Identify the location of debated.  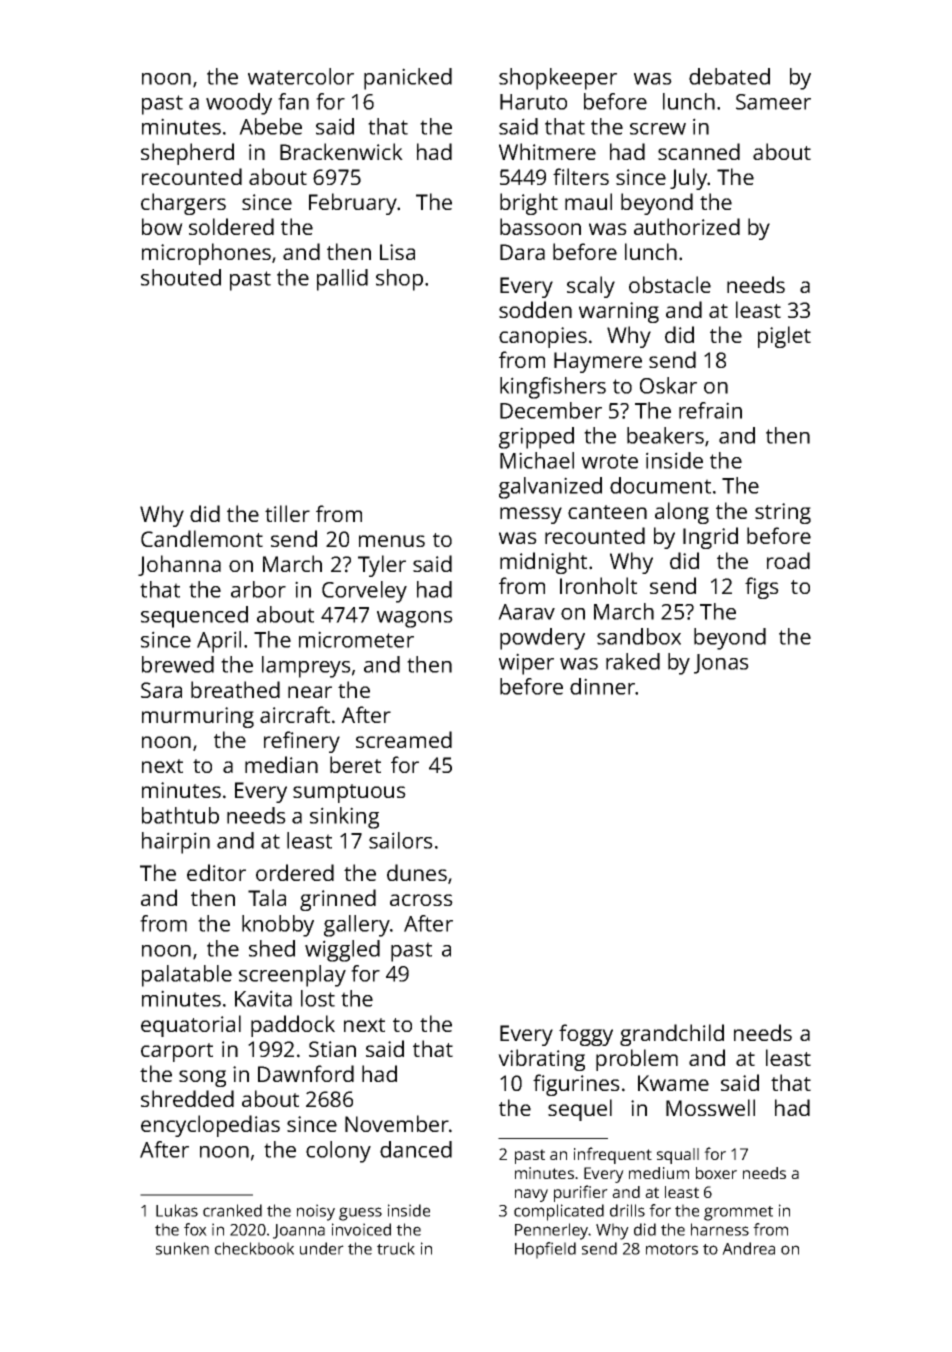
(729, 76).
